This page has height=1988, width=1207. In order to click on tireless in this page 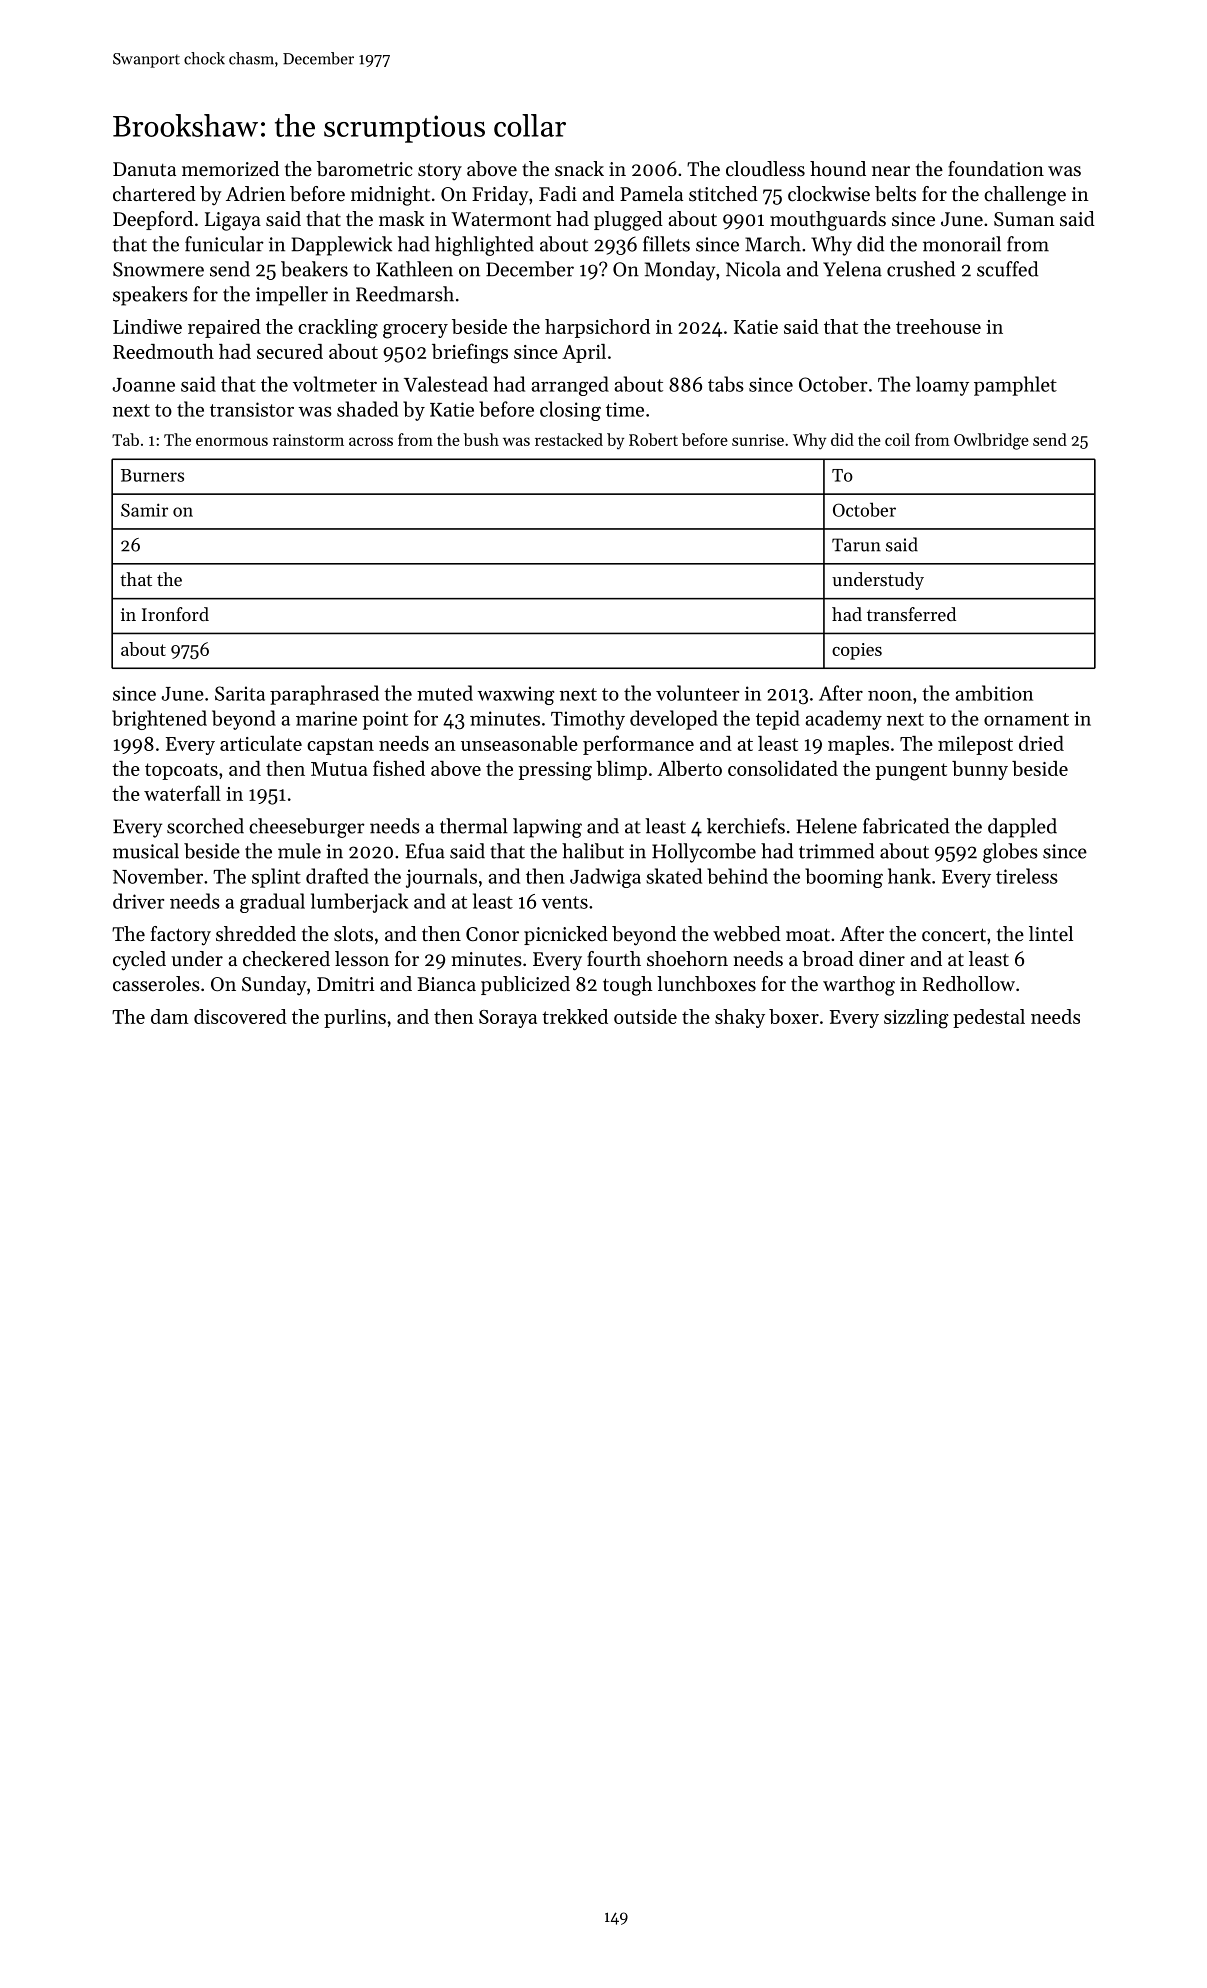, I will do `click(1027, 876)`.
